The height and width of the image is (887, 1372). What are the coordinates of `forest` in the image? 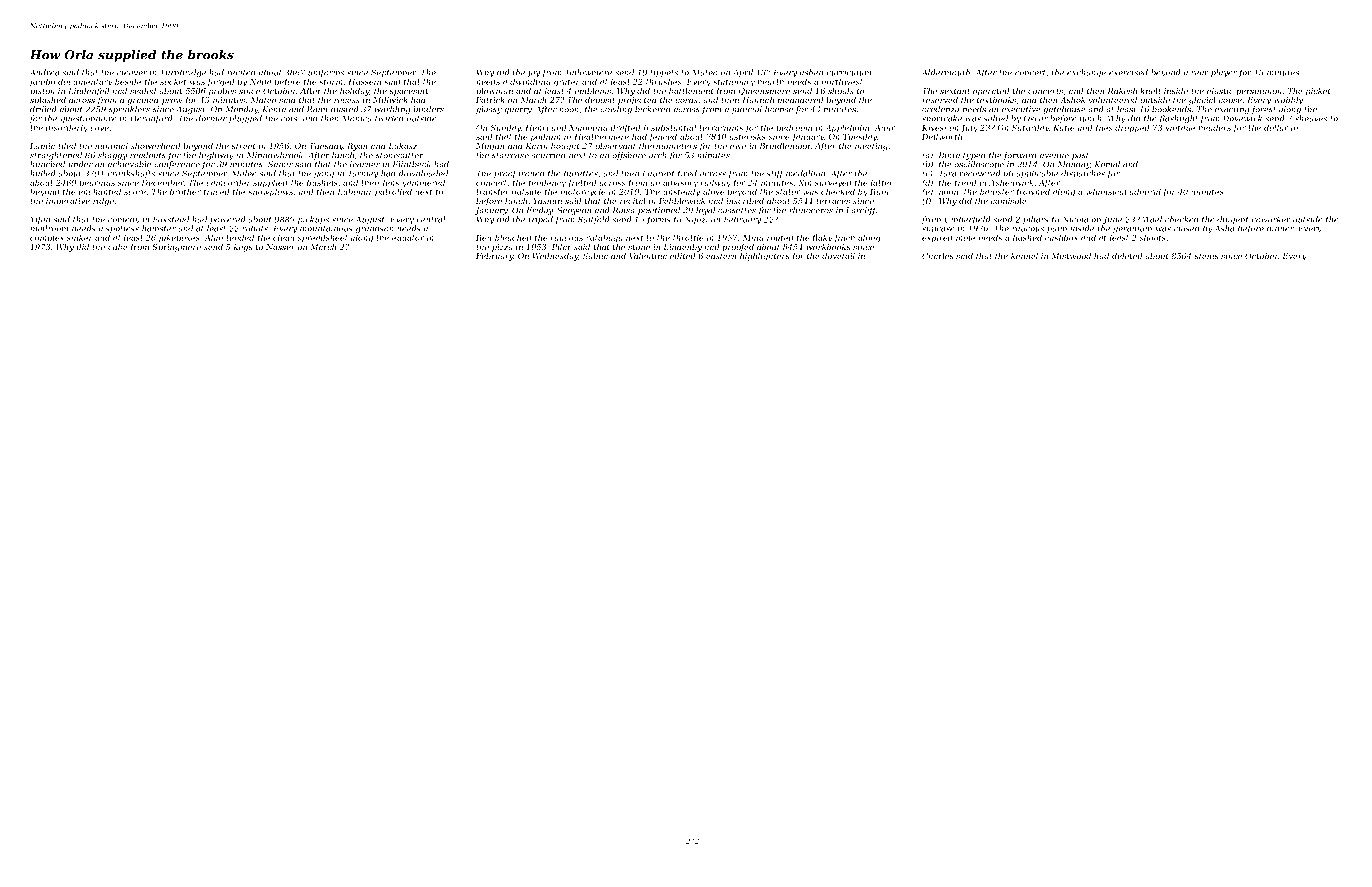 It's located at (1264, 110).
